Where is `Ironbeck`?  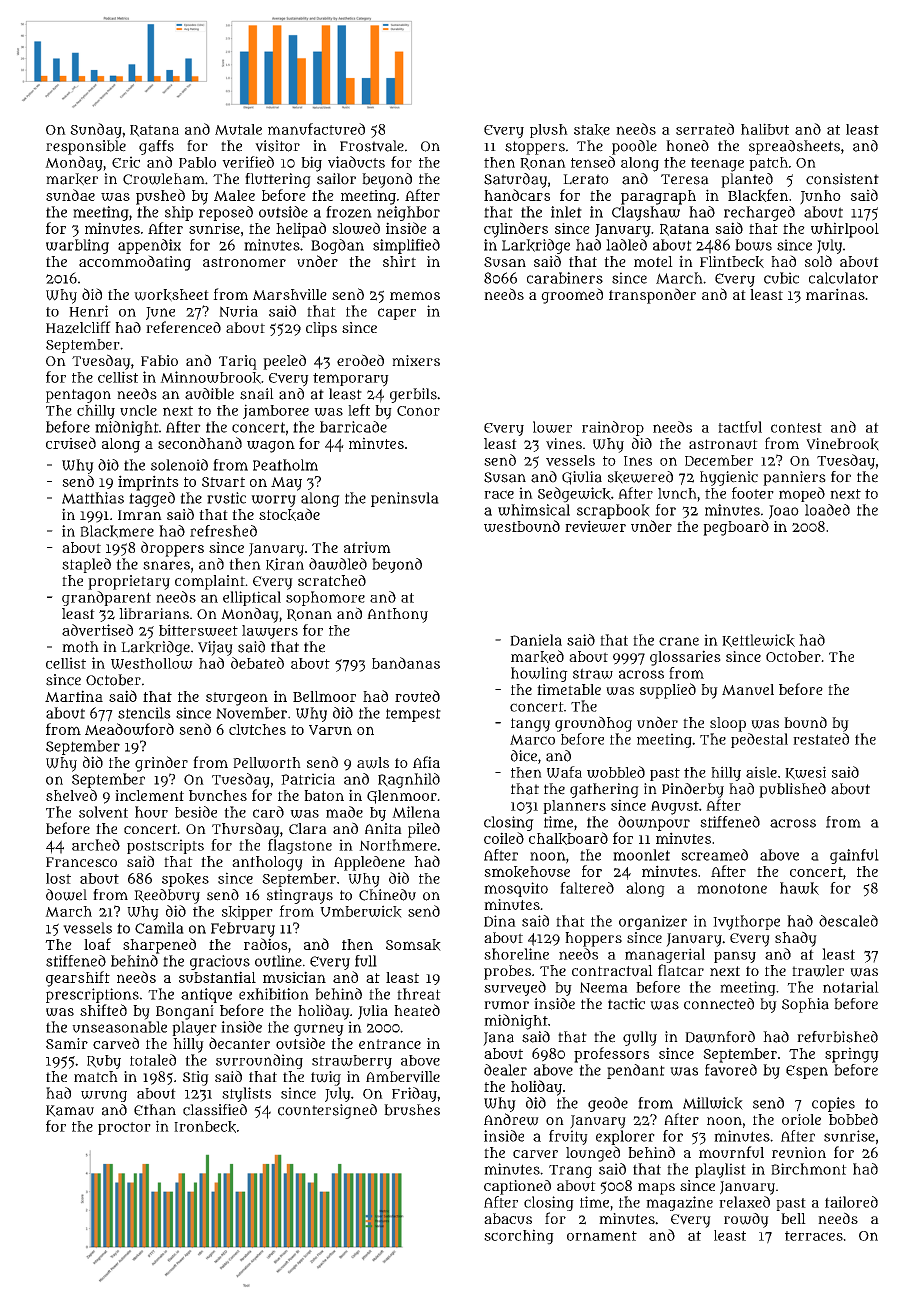
Ironbeck is located at coordinates (205, 1127).
